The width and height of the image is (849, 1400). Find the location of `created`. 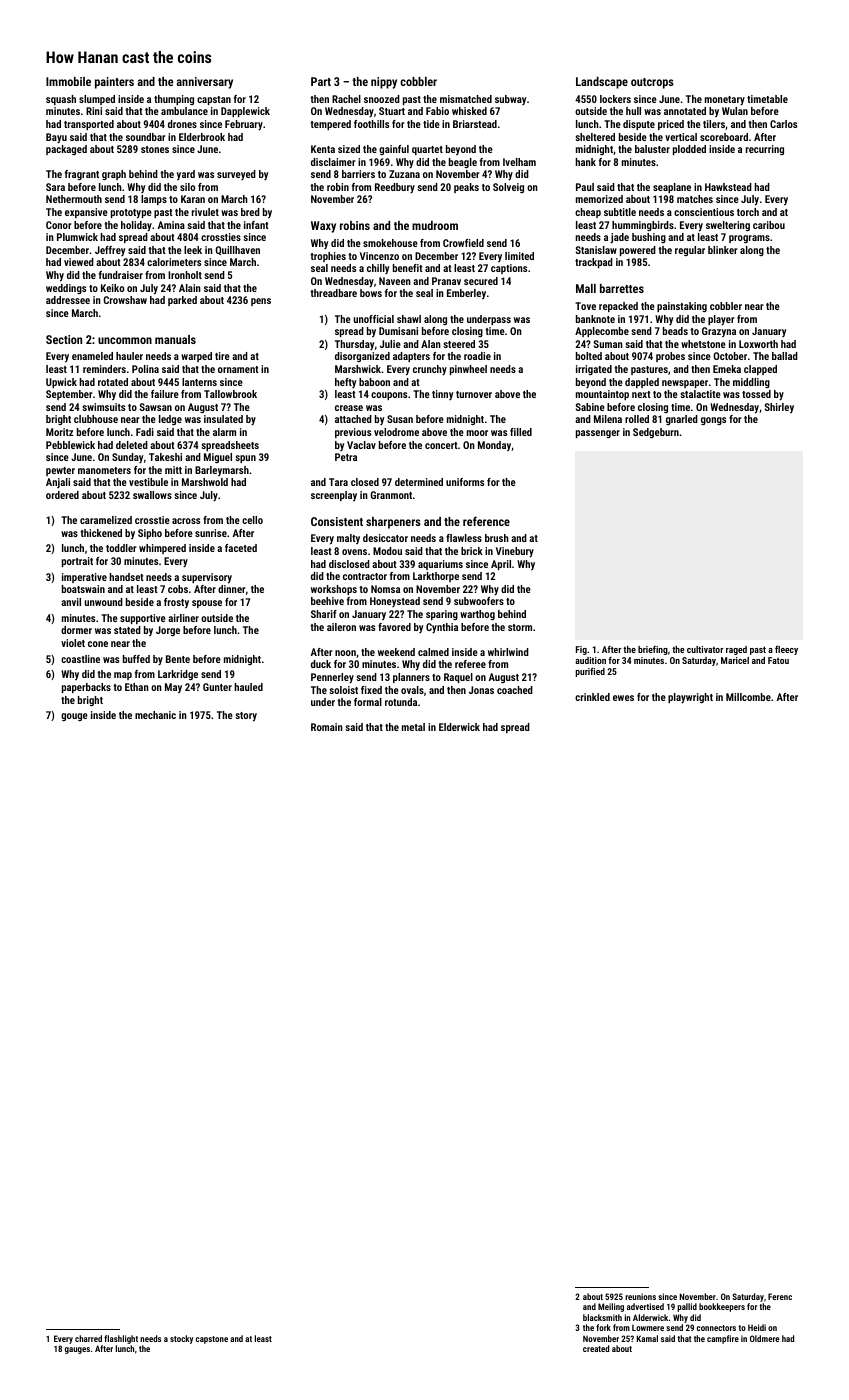

created is located at coordinates (596, 1348).
